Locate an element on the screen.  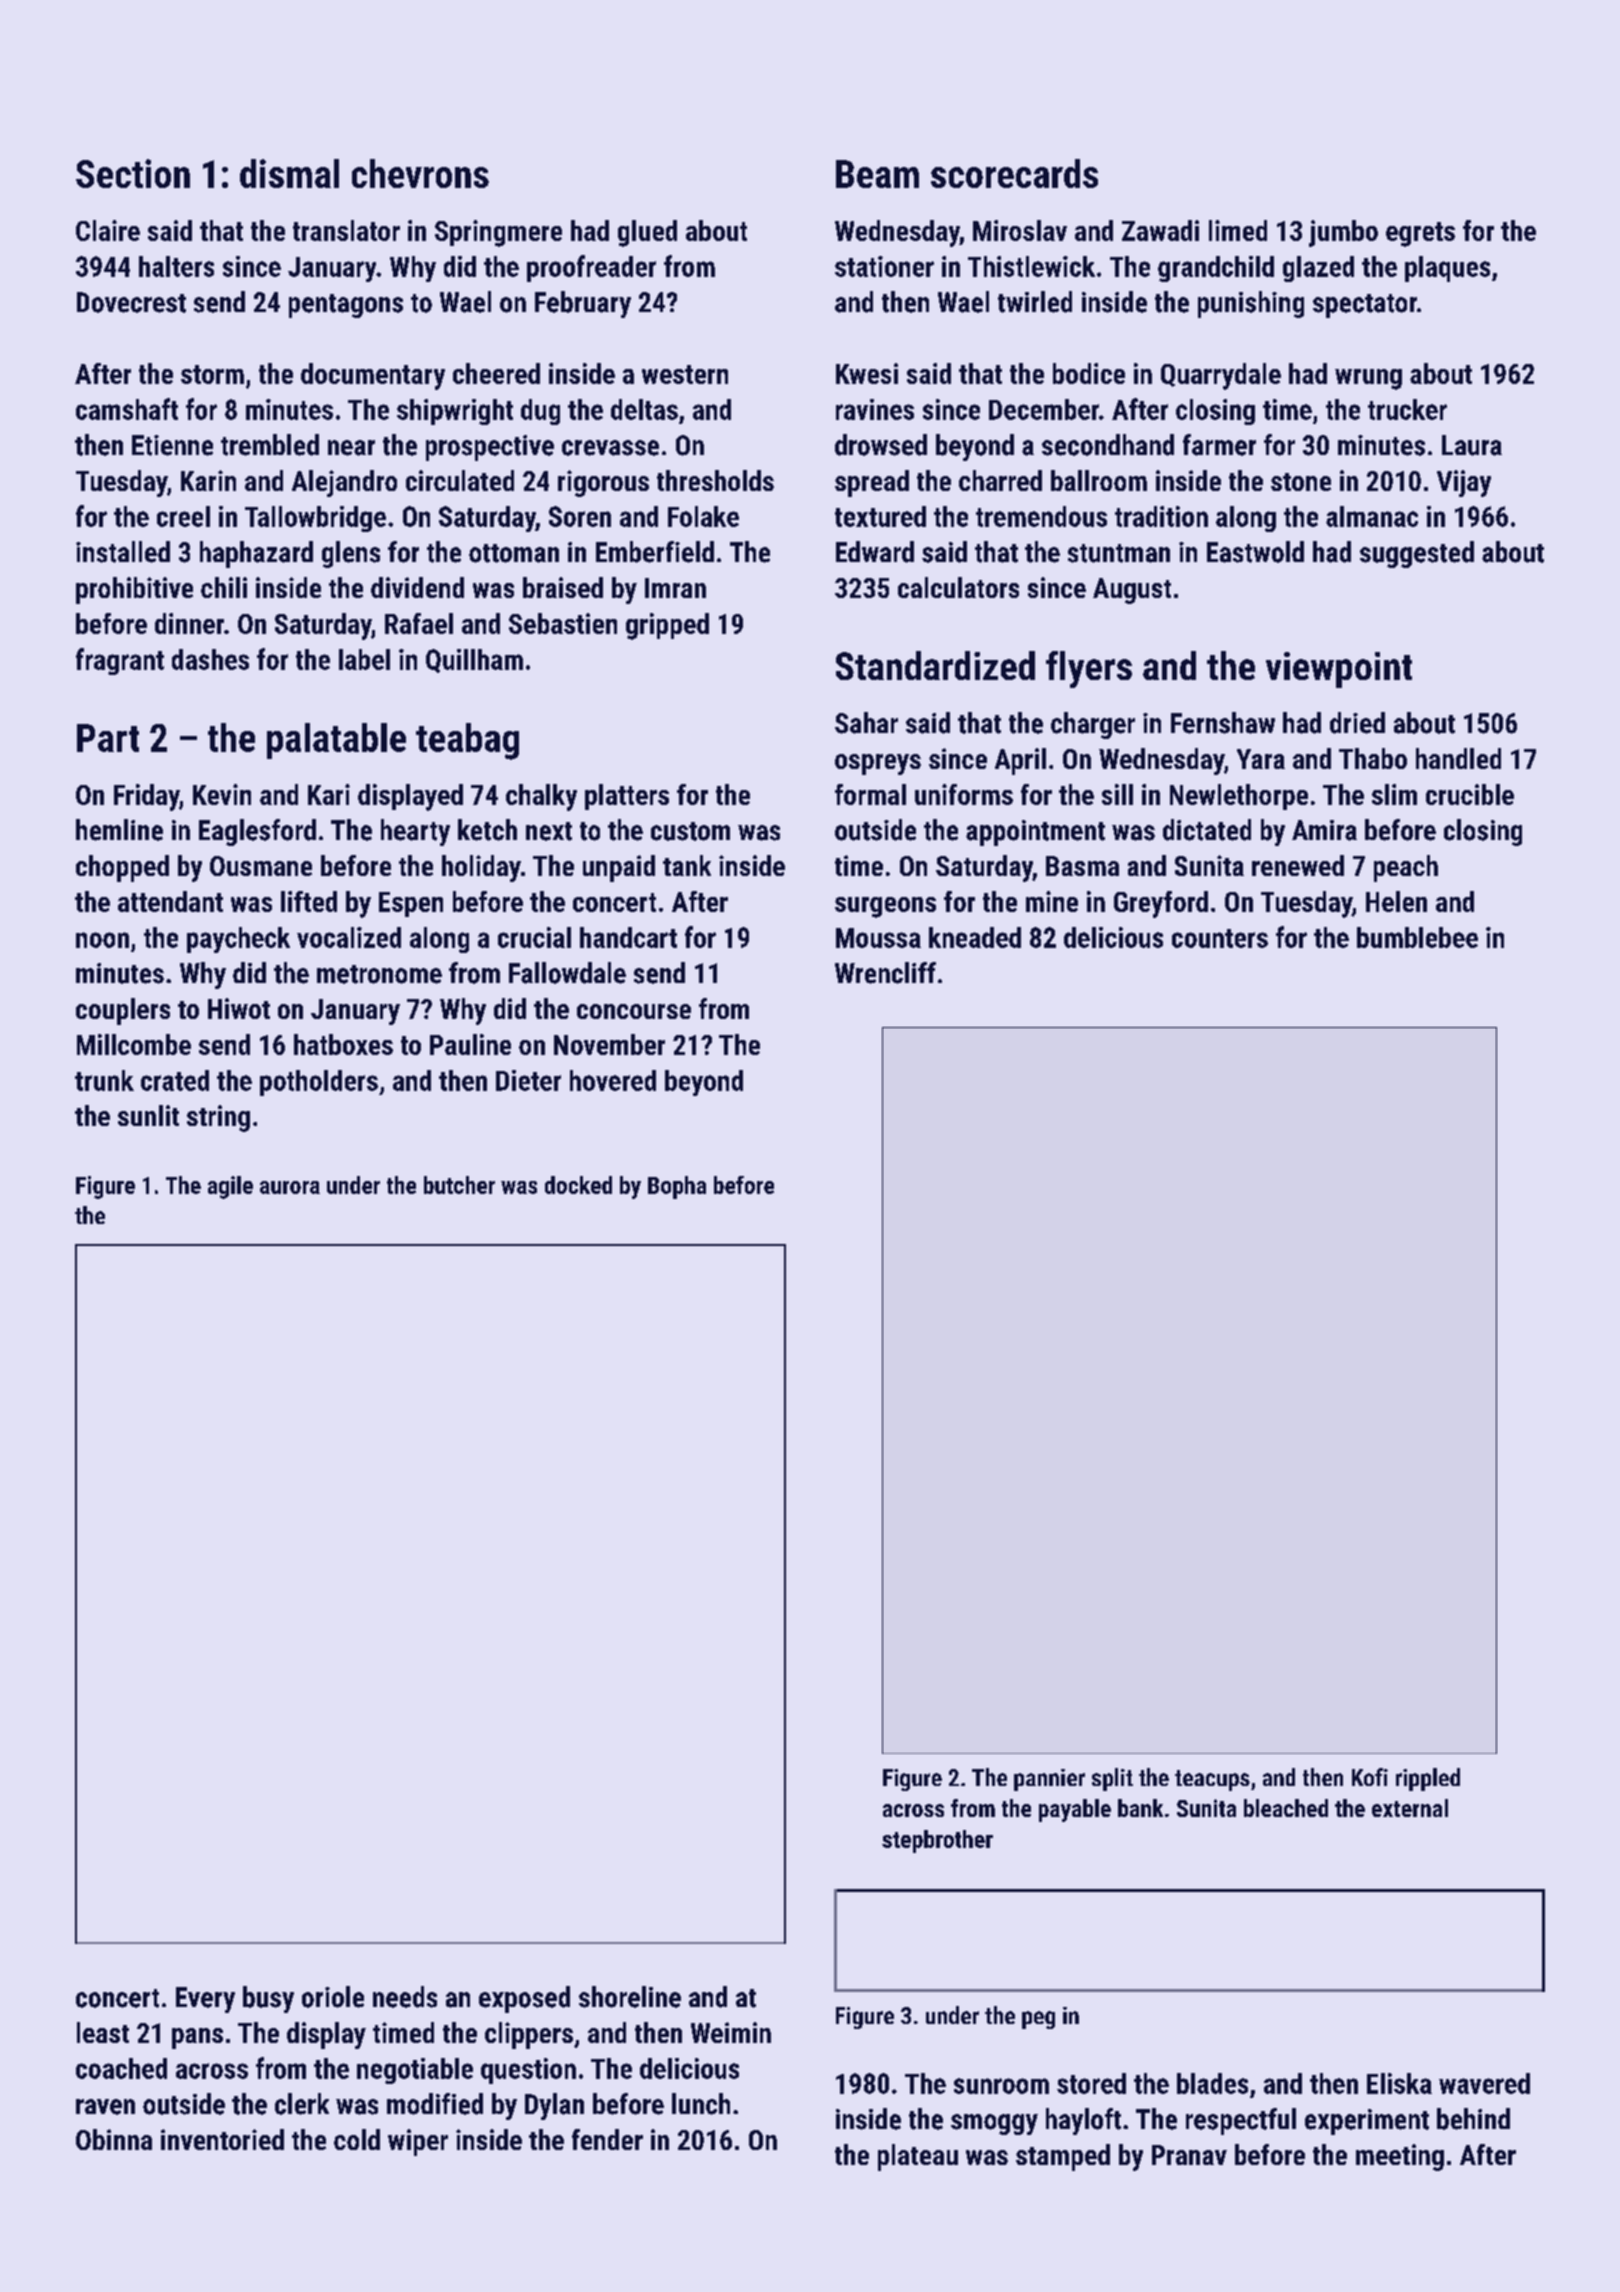
Bopha is located at coordinates (677, 1187).
